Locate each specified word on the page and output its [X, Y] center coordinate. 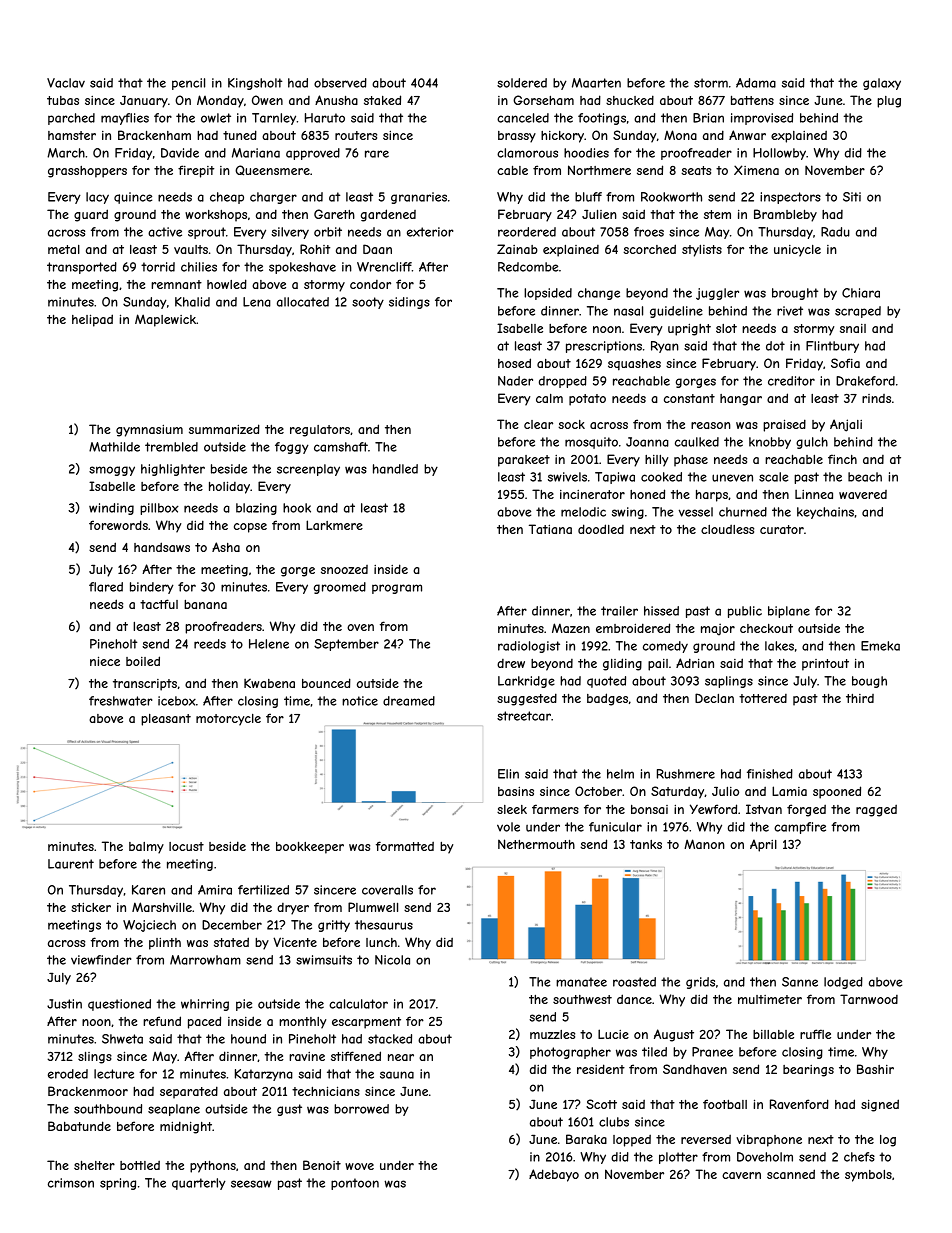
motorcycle [228, 720]
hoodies [586, 153]
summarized [224, 429]
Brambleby [785, 215]
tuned [240, 135]
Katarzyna [264, 1075]
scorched [649, 249]
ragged [876, 811]
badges [607, 699]
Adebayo [554, 1175]
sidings [409, 303]
